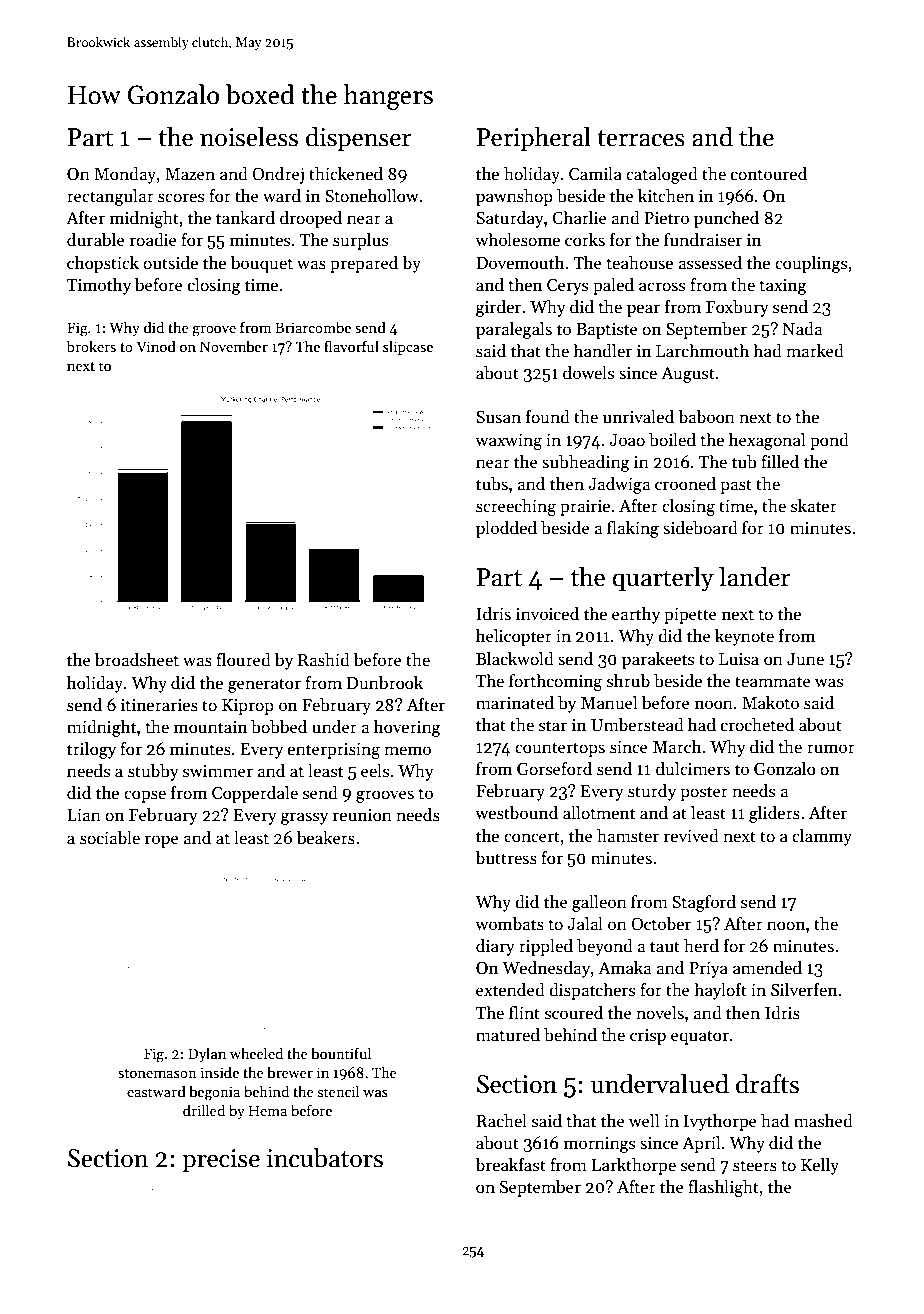 This document has height=1314, width=924. Describe the element at coordinates (190, 174) in the document. I see `Mazen` at that location.
